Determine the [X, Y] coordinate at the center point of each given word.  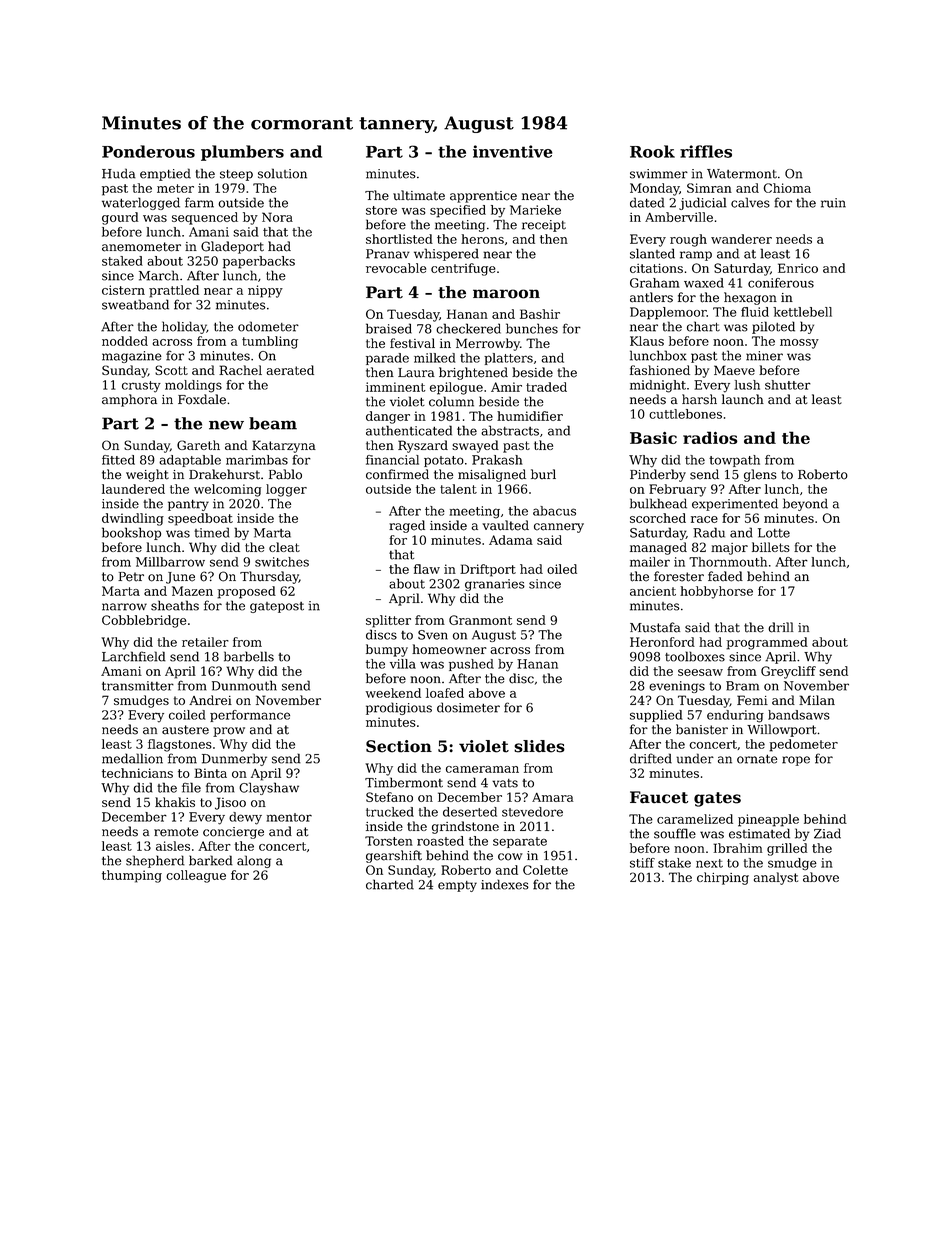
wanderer [741, 239]
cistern [123, 290]
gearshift [394, 856]
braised [389, 328]
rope [796, 761]
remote [176, 832]
